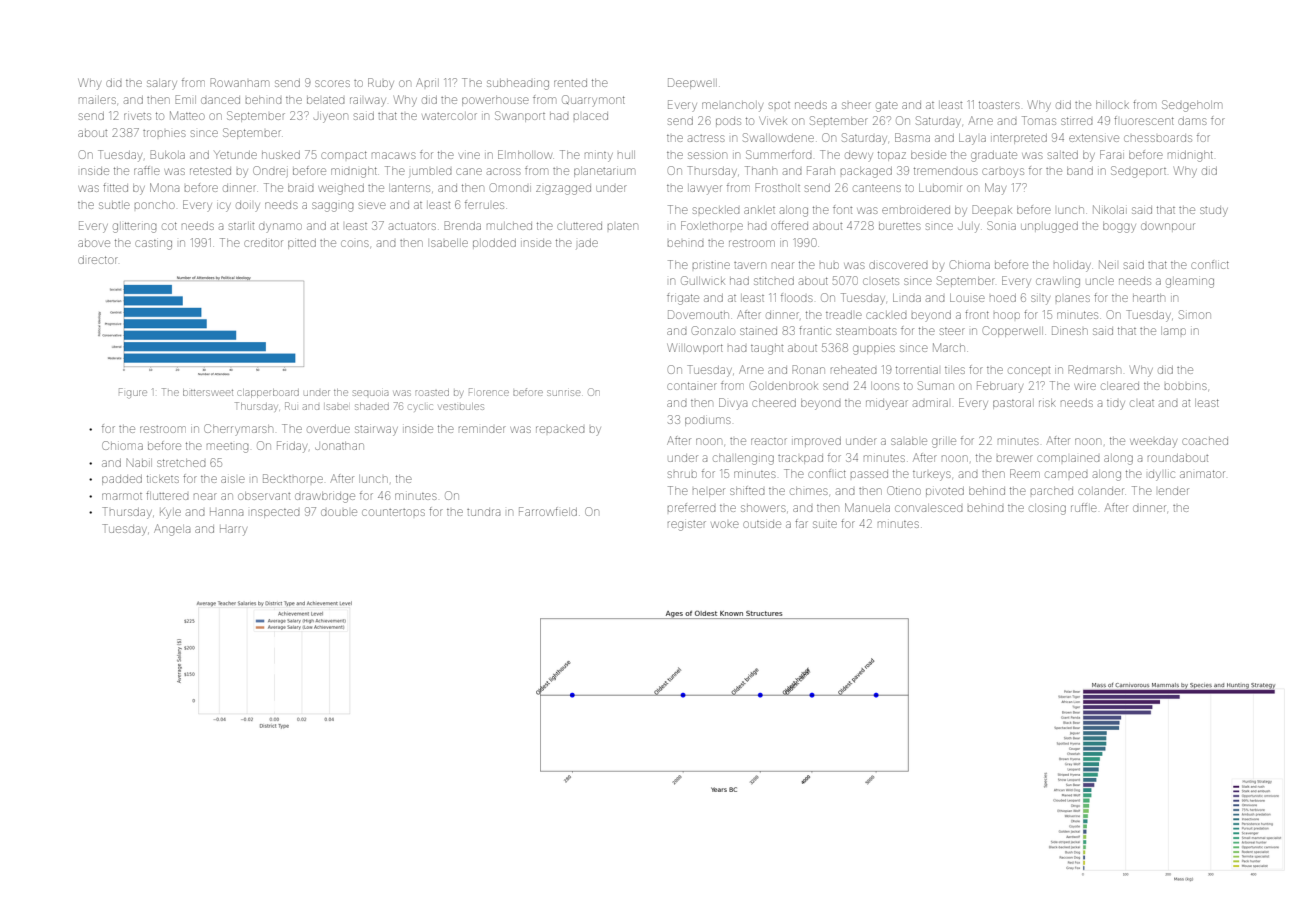 The width and height of the screenshot is (1308, 924). I want to click on clapperboard, so click(268, 393).
